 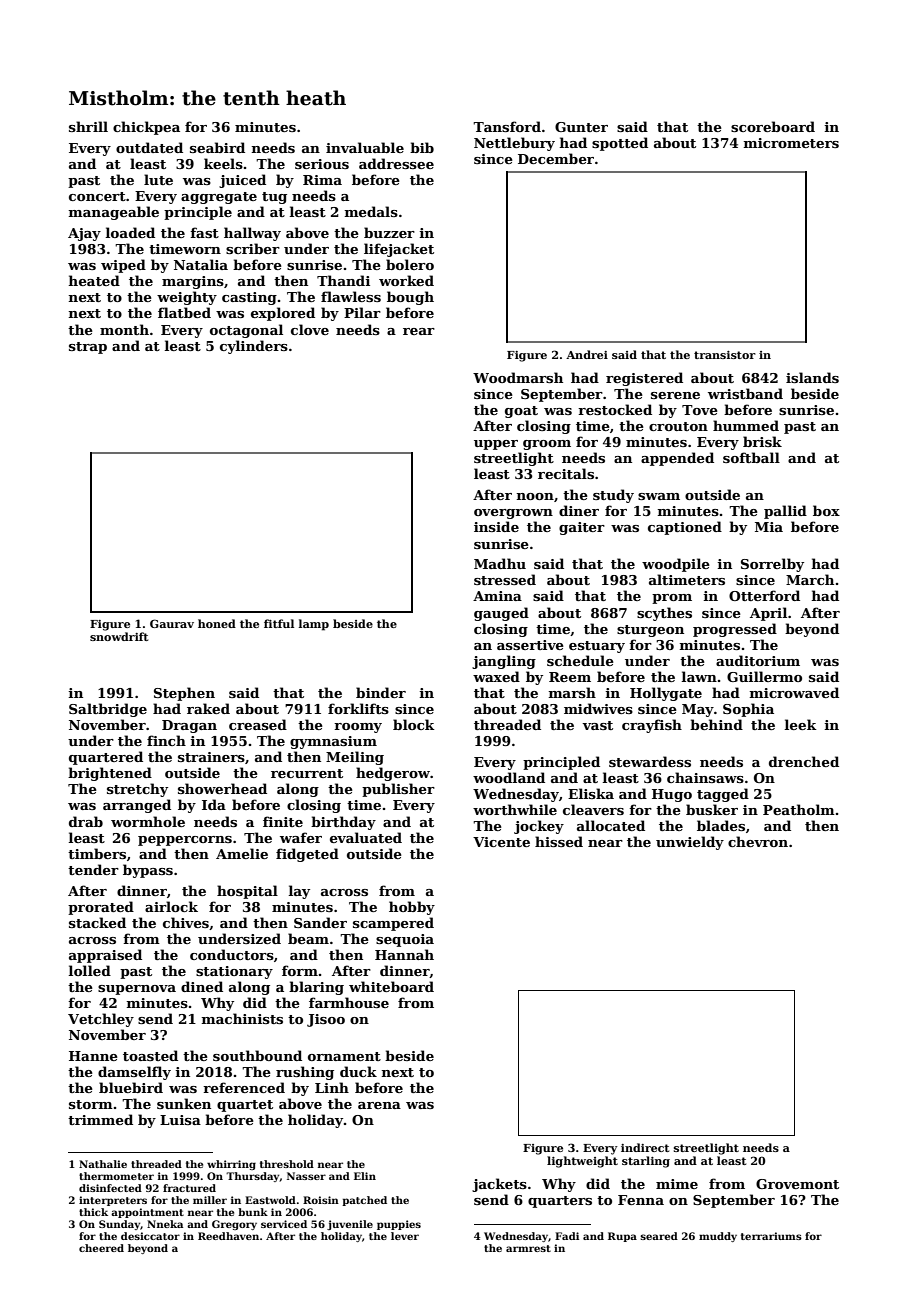 What do you see at coordinates (93, 1056) in the screenshot?
I see `Hanne` at bounding box center [93, 1056].
